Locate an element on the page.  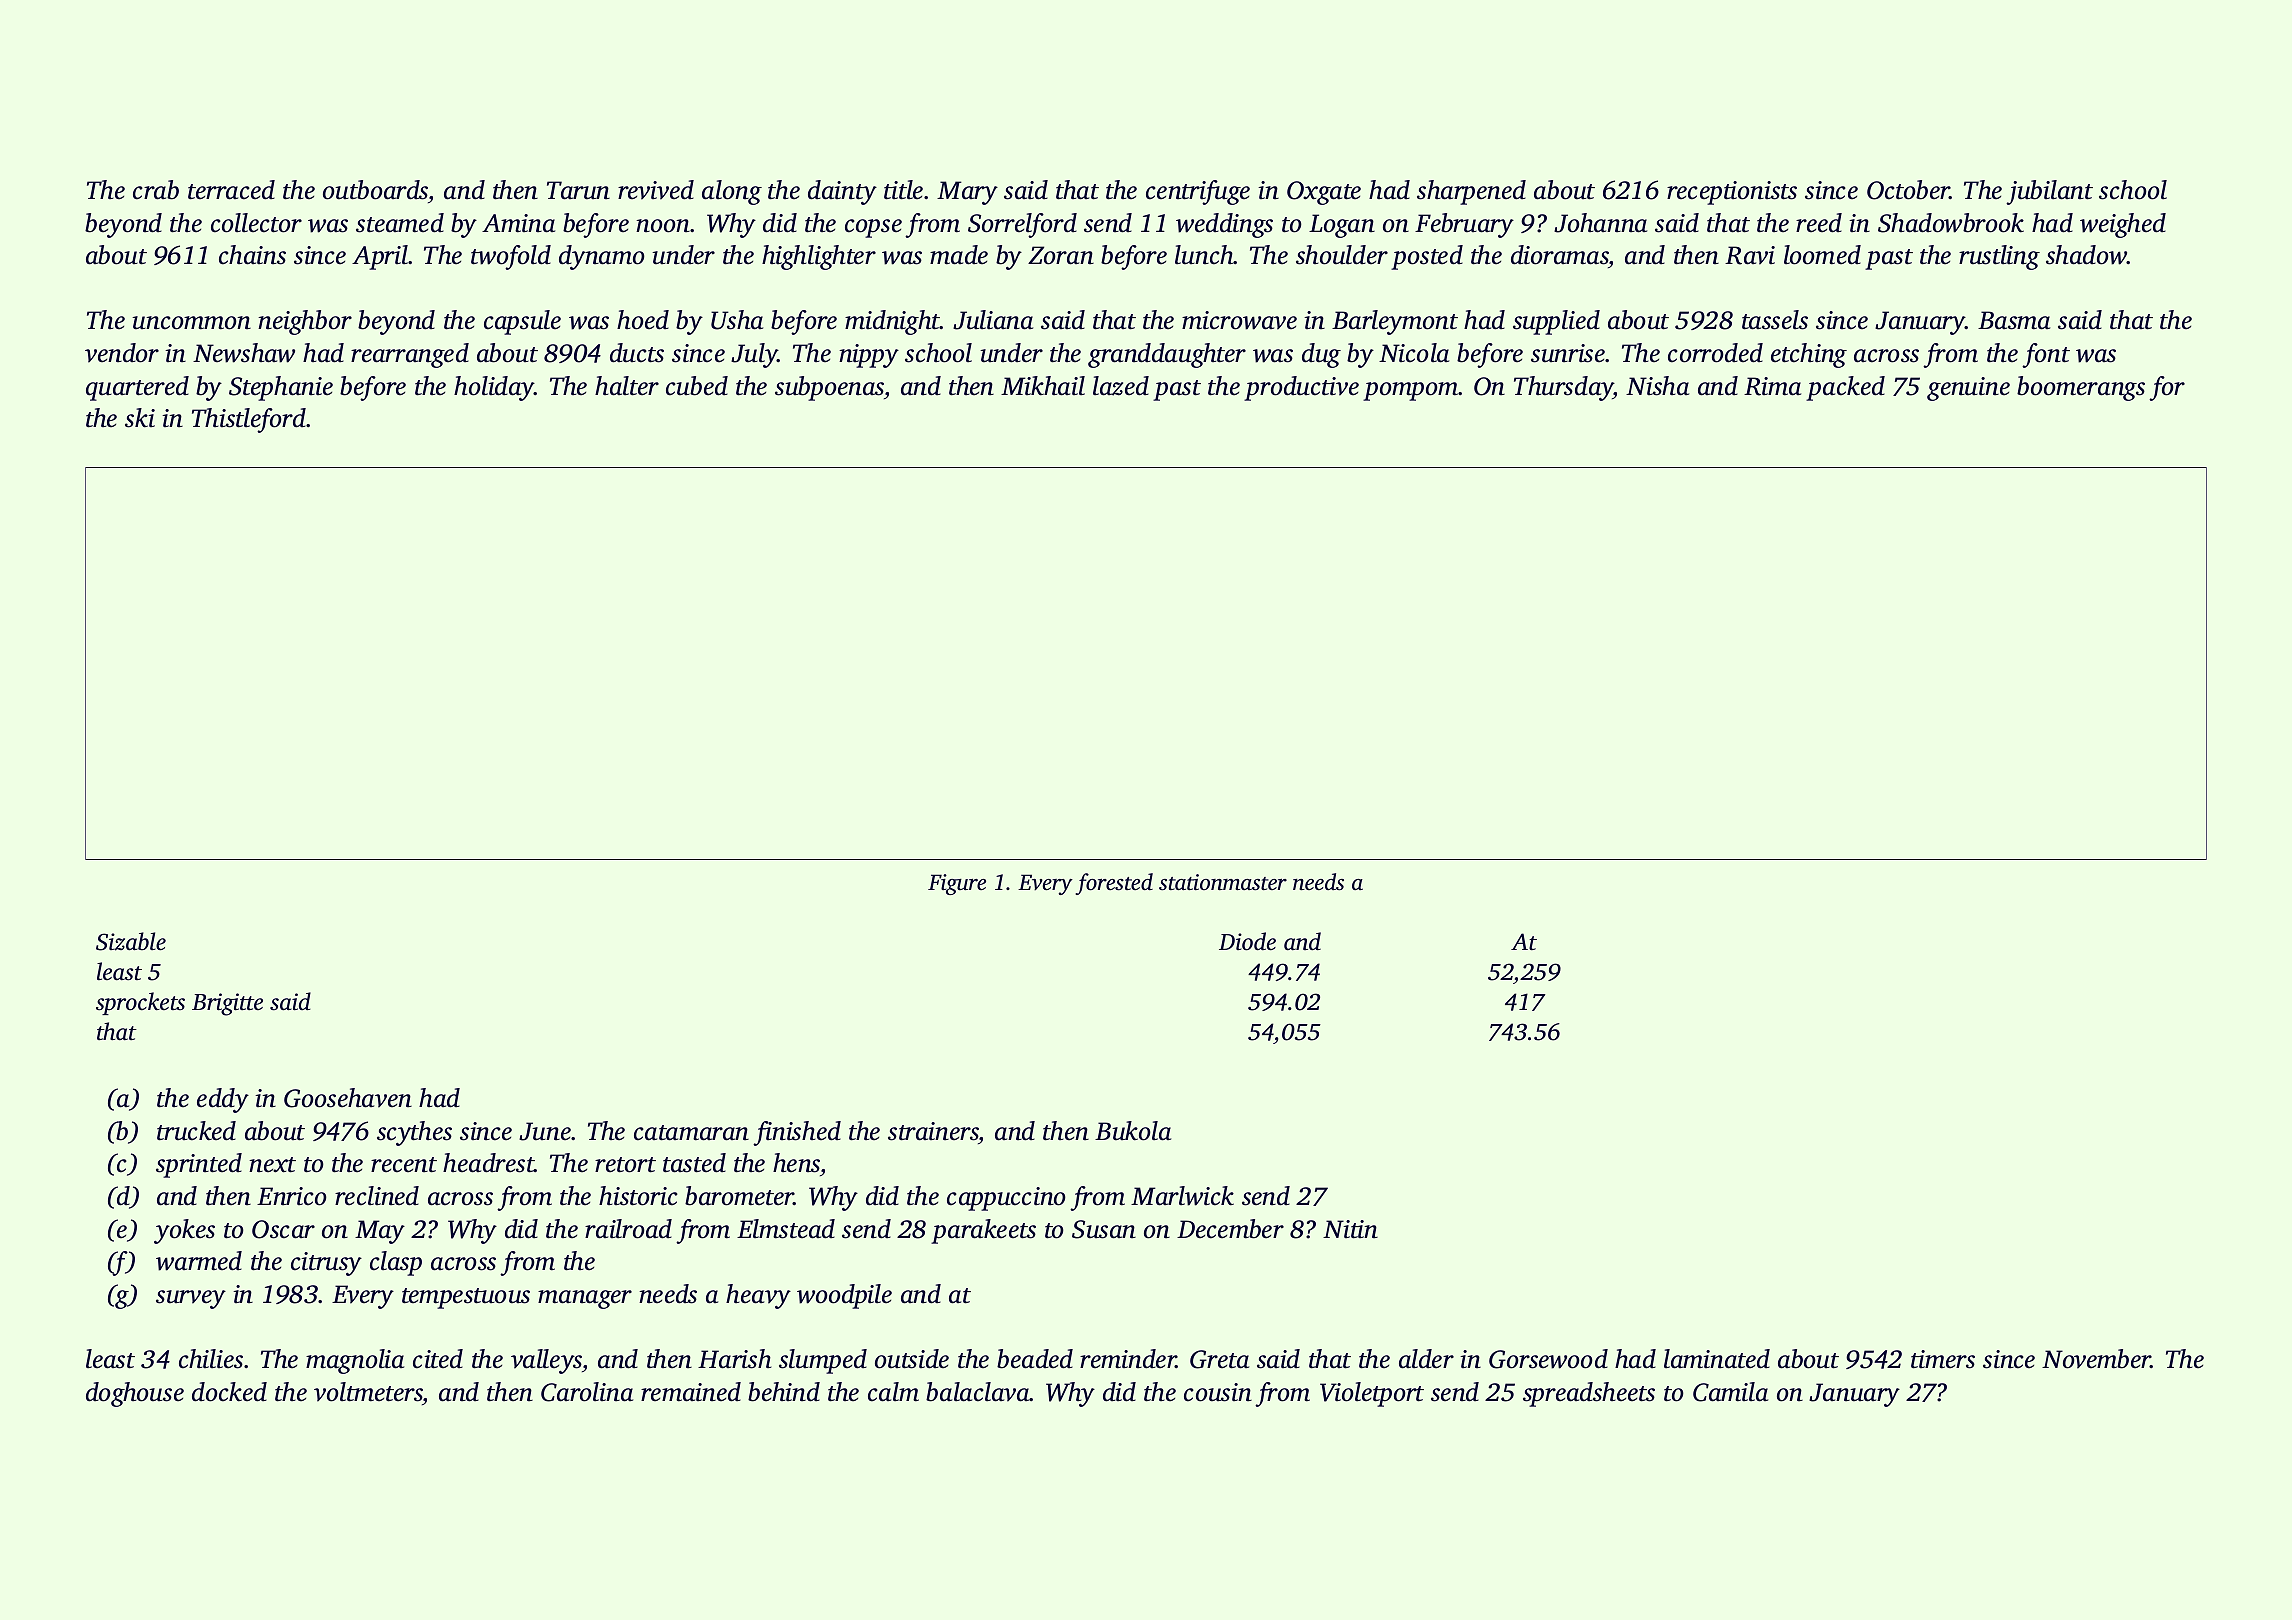
Diode is located at coordinates (1247, 941).
